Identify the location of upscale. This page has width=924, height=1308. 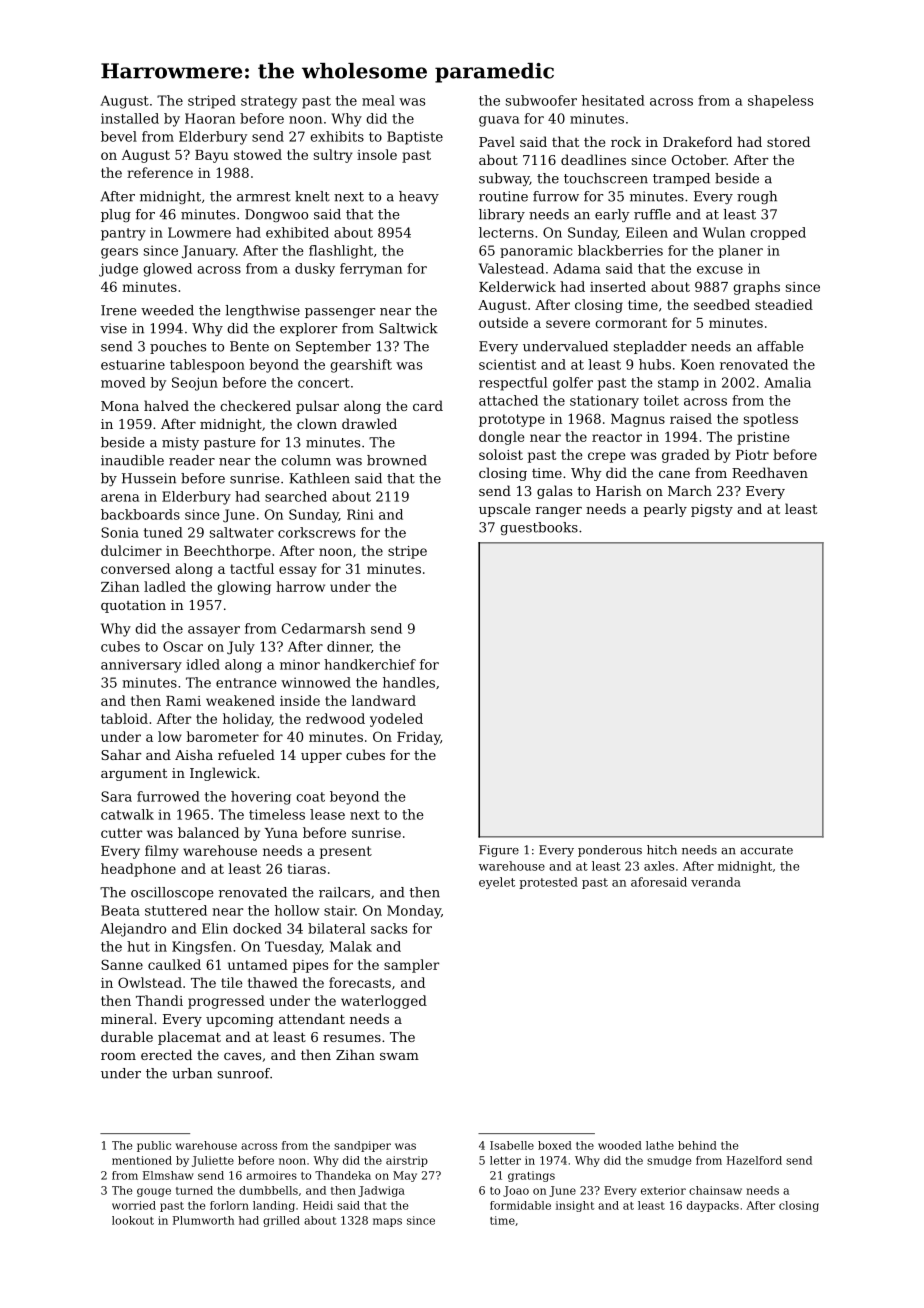
(504, 510).
